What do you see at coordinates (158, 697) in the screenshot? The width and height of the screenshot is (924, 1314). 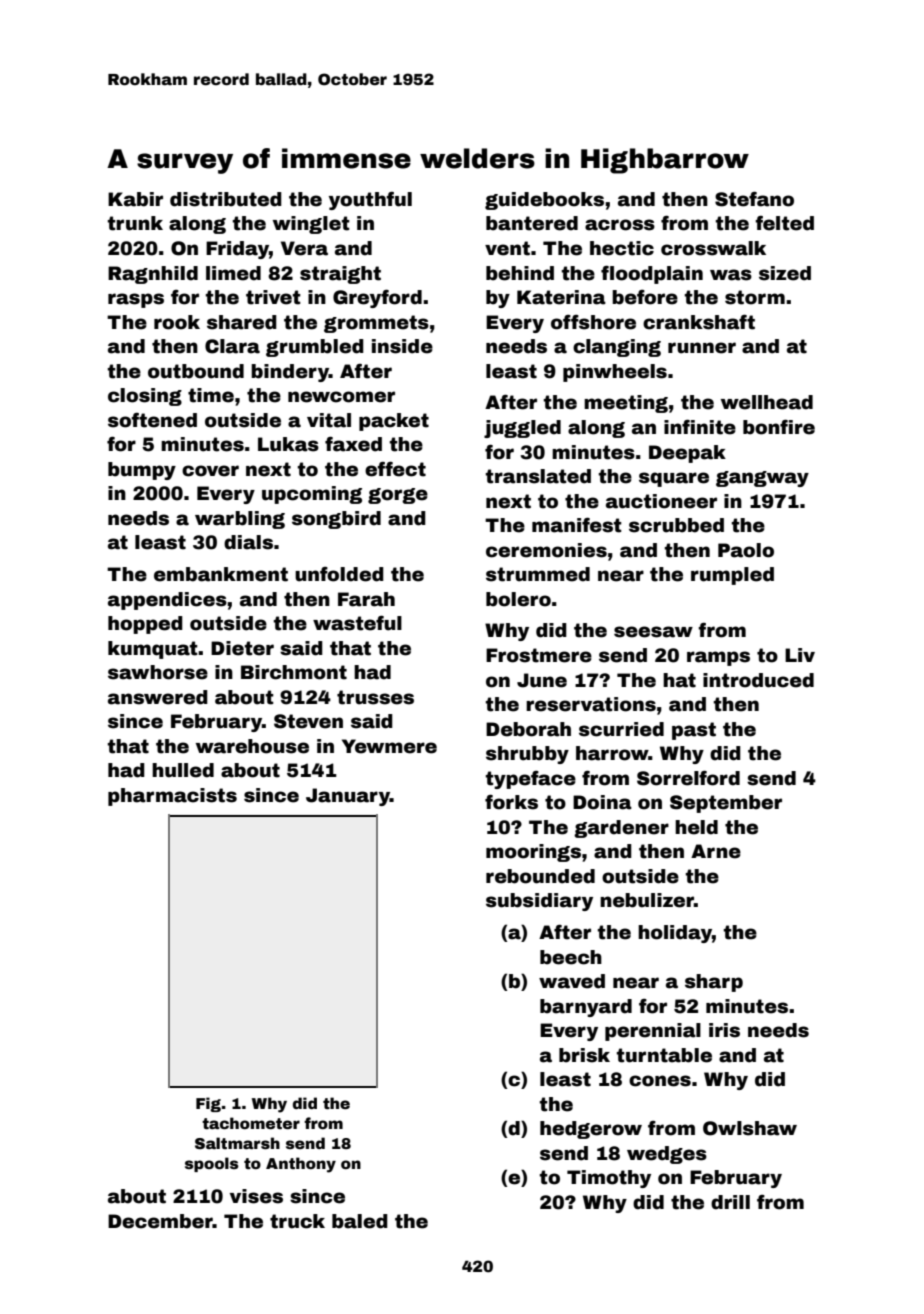 I see `answered` at bounding box center [158, 697].
